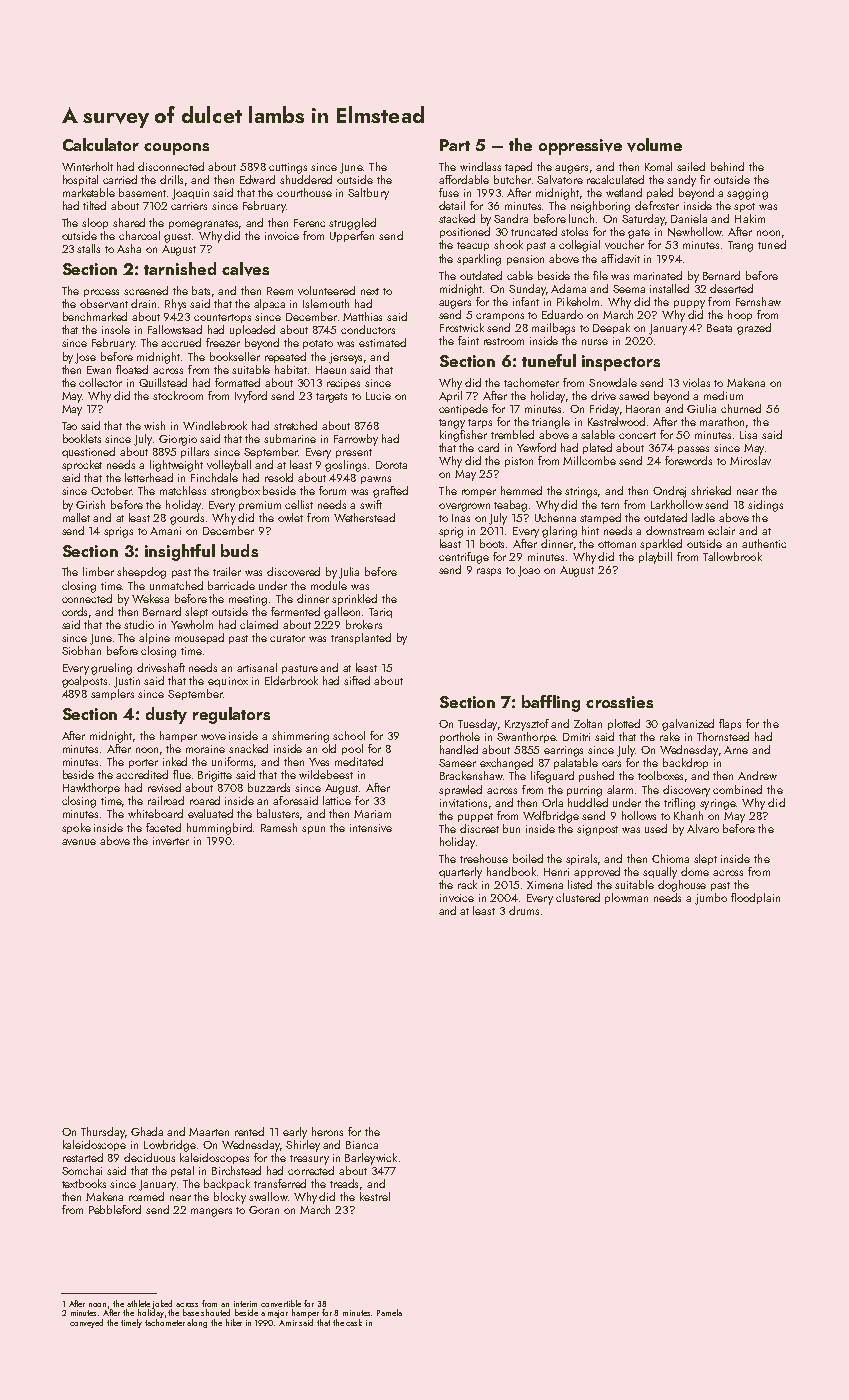 This document has height=1400, width=849. What do you see at coordinates (695, 232) in the document?
I see `Newhollow` at bounding box center [695, 232].
